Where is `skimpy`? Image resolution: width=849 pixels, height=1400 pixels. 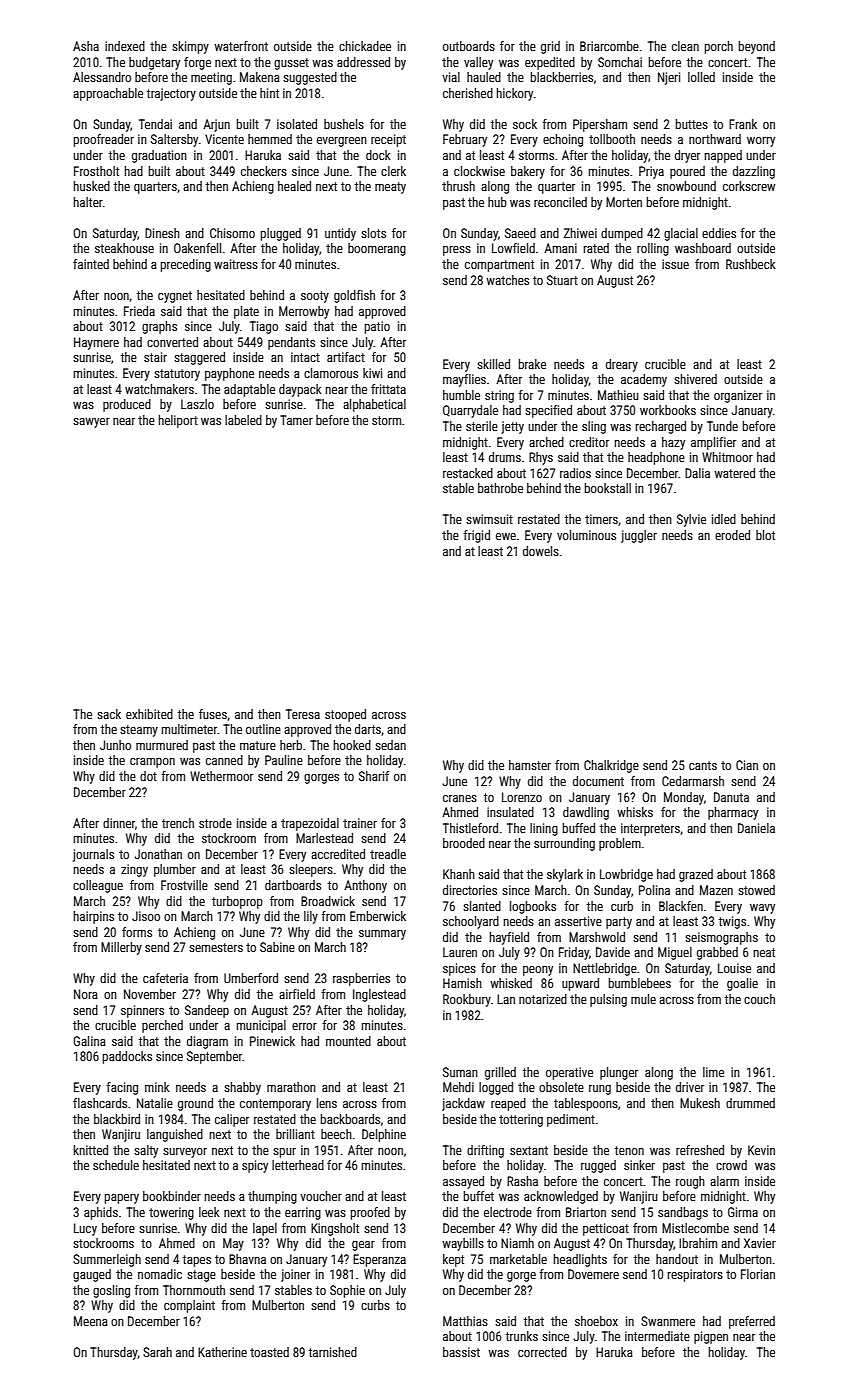
skimpy is located at coordinates (190, 47).
